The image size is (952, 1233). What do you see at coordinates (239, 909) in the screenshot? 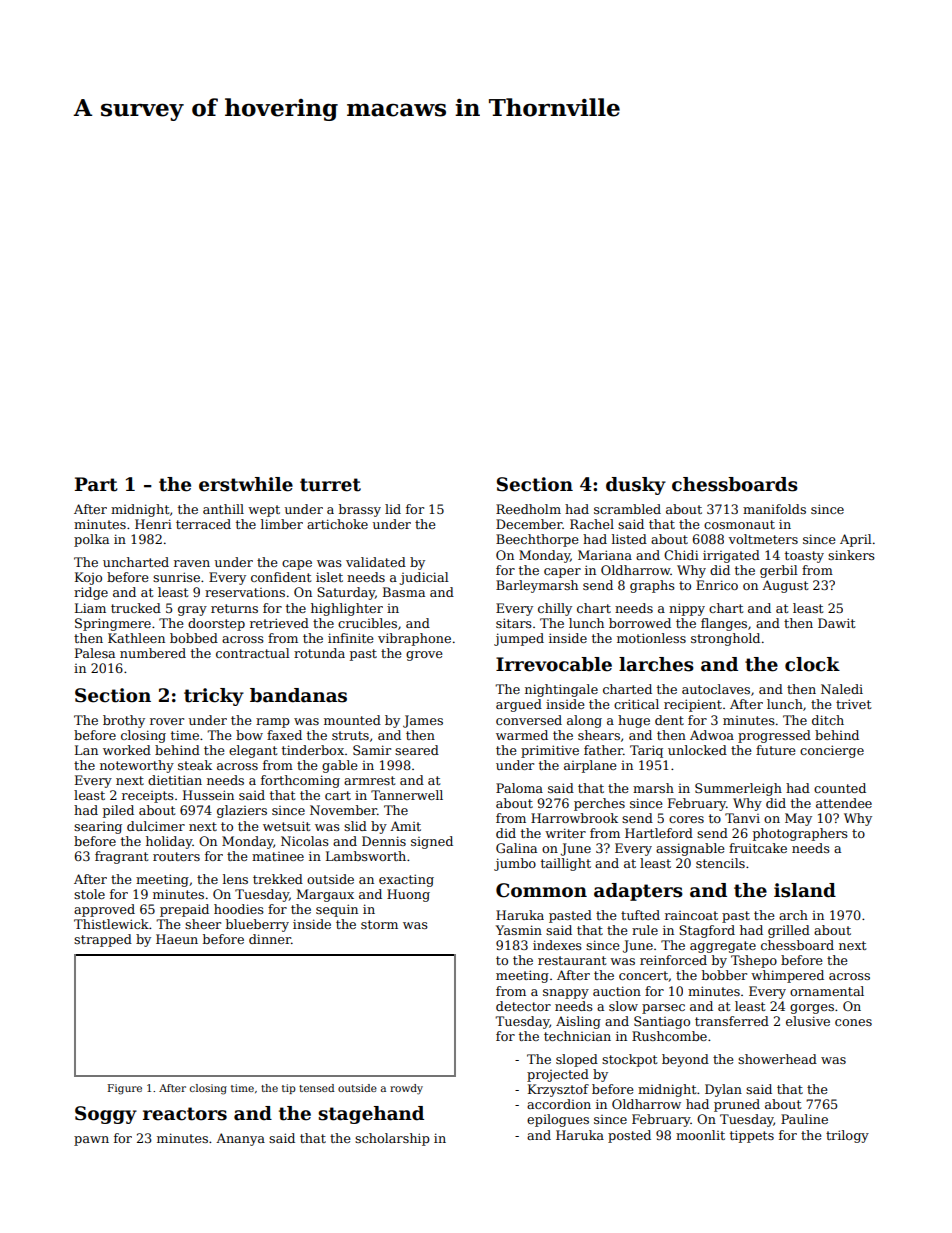
I see `hoodies` at bounding box center [239, 909].
